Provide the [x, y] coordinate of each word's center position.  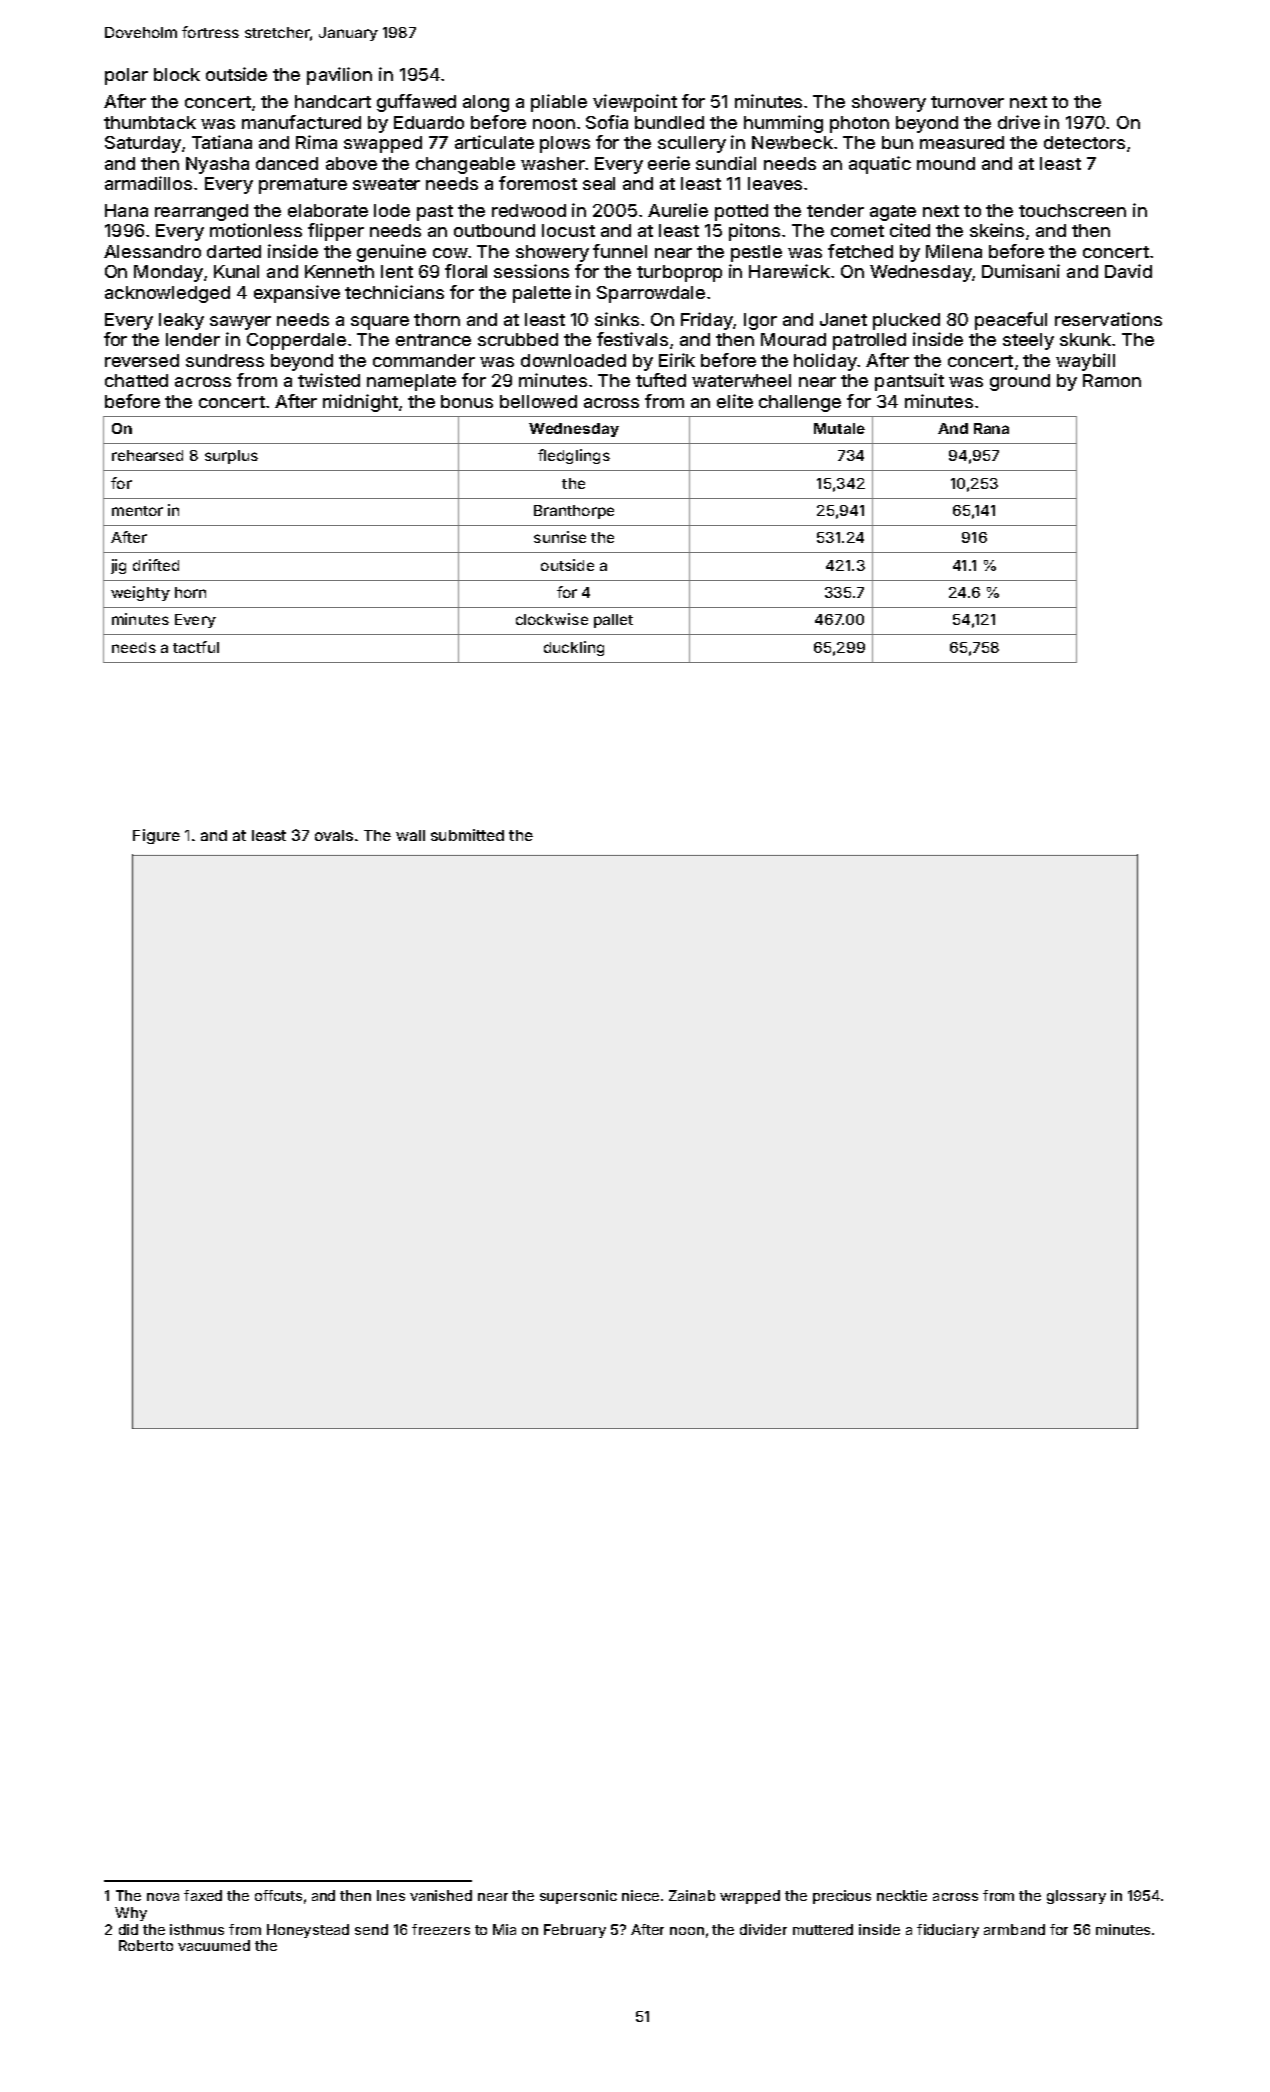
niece [640, 1895]
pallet [613, 621]
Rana [991, 428]
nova [163, 1897]
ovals [334, 835]
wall [410, 835]
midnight [360, 403]
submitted [467, 835]
